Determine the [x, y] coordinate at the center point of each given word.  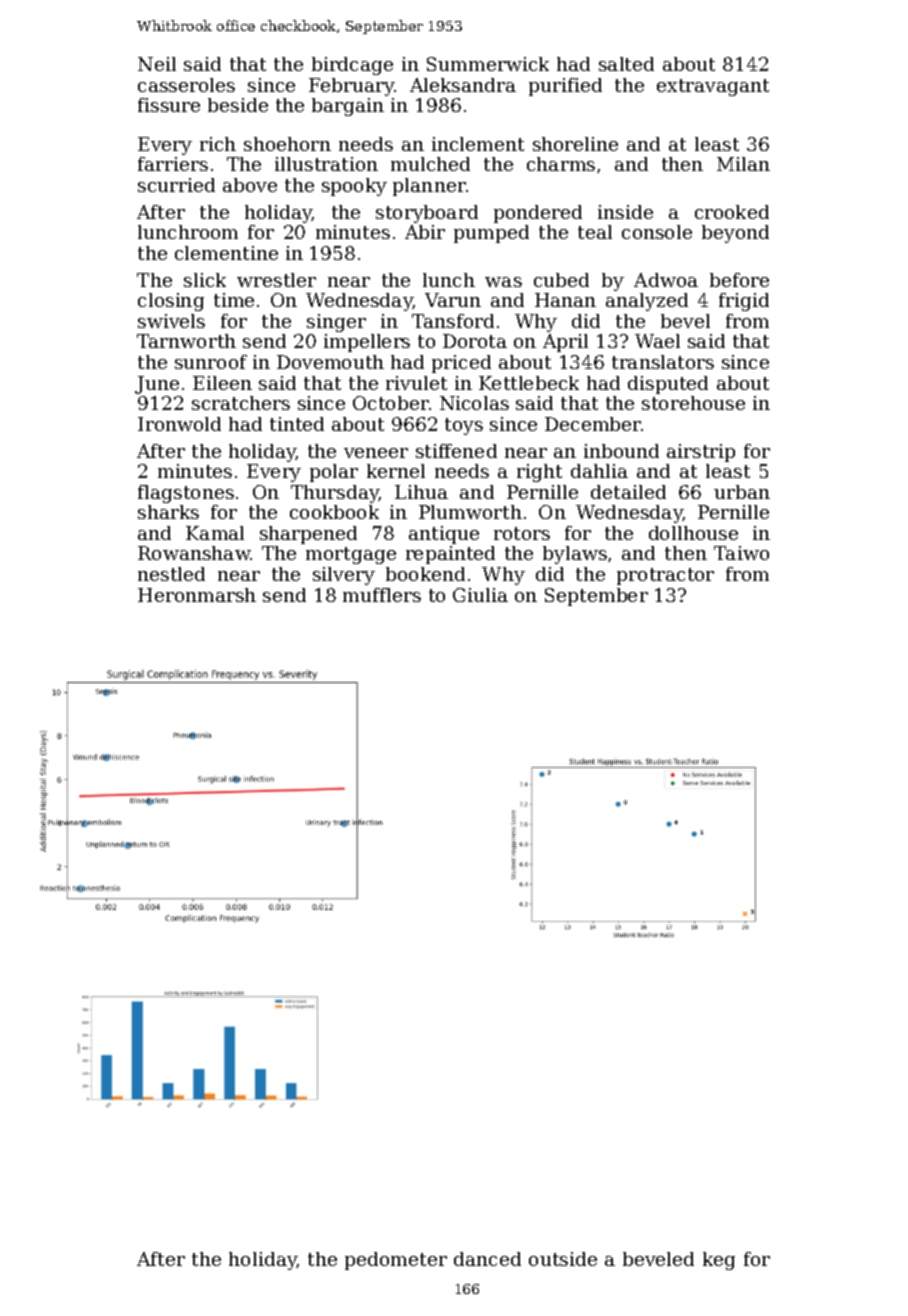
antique [444, 535]
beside [238, 105]
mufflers [382, 595]
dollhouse [693, 533]
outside [563, 1259]
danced [487, 1259]
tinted [297, 424]
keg [719, 1261]
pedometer [396, 1261]
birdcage [352, 66]
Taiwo [741, 553]
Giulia [480, 595]
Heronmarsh [197, 595]
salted [626, 64]
